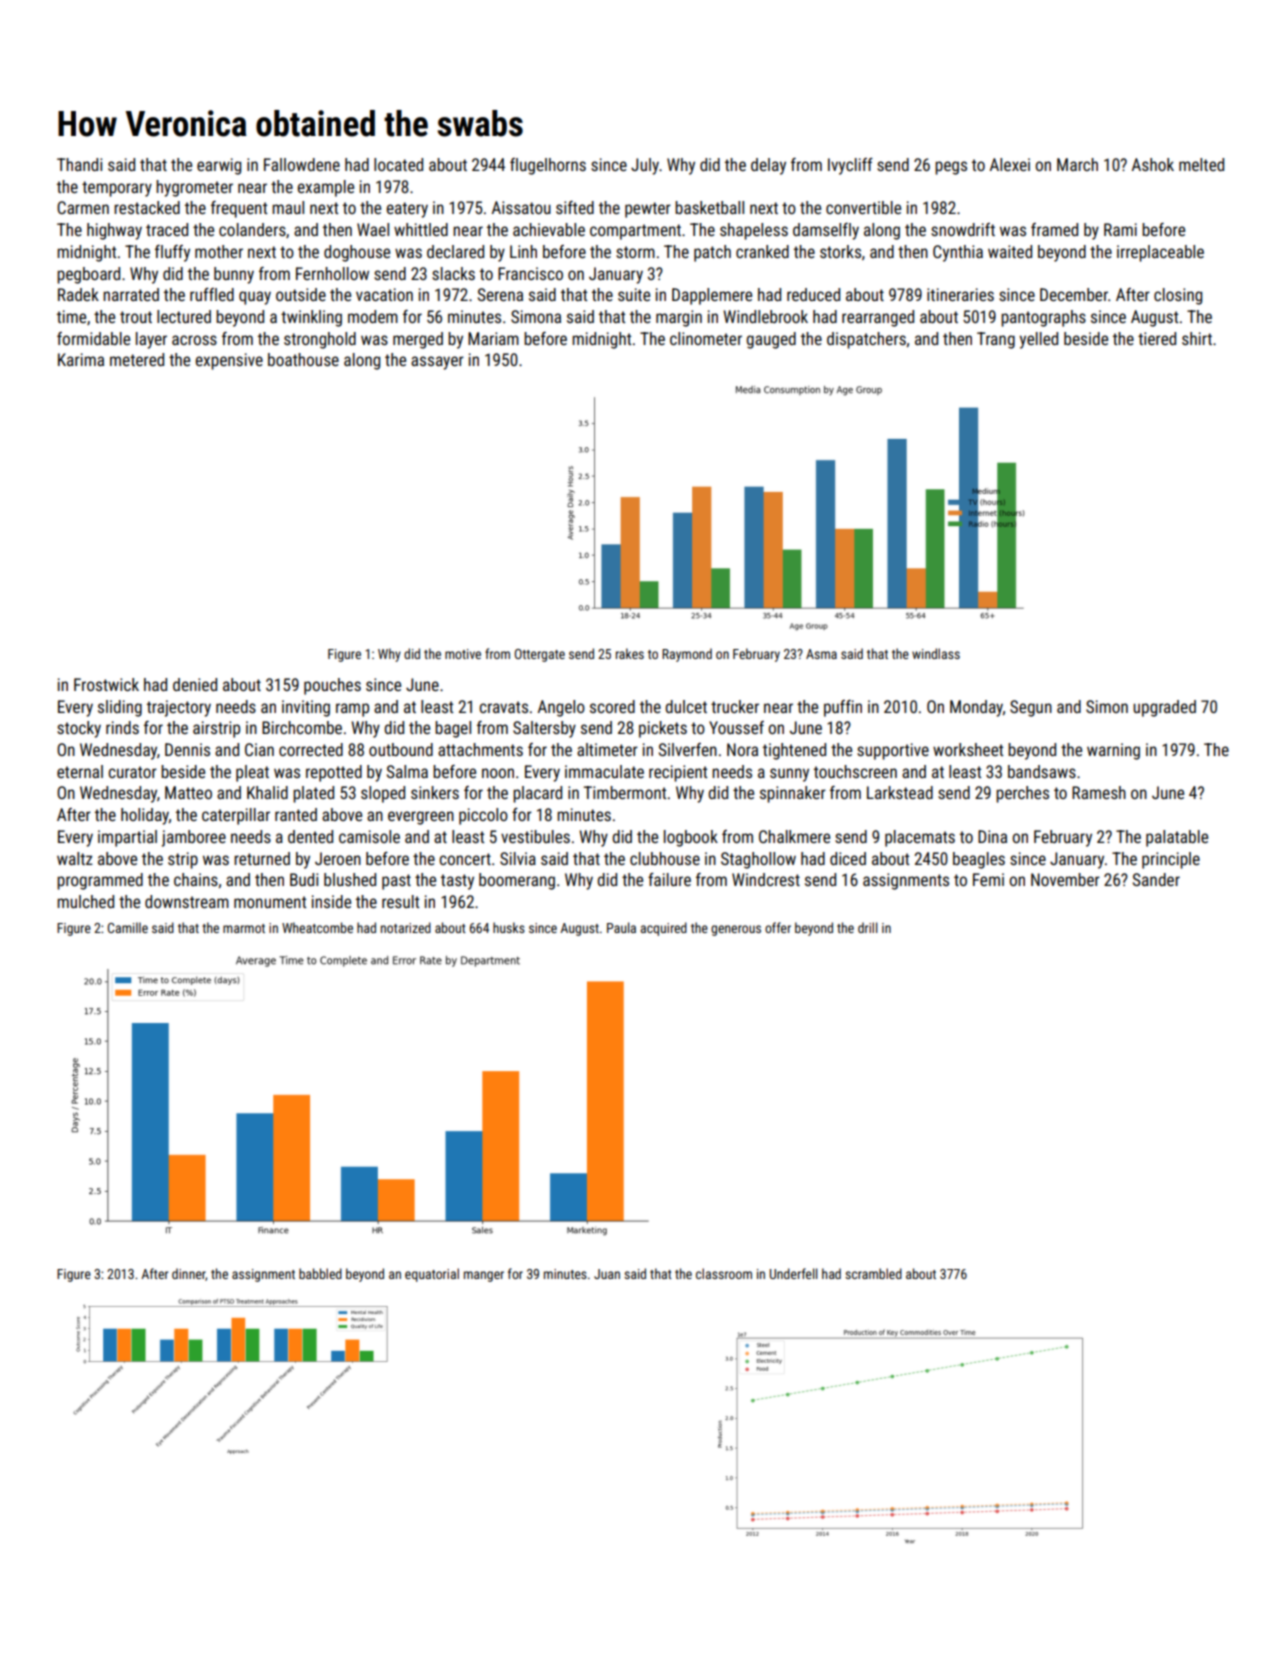 The height and width of the screenshot is (1667, 1288). Describe the element at coordinates (106, 684) in the screenshot. I see `Frostwick` at that location.
